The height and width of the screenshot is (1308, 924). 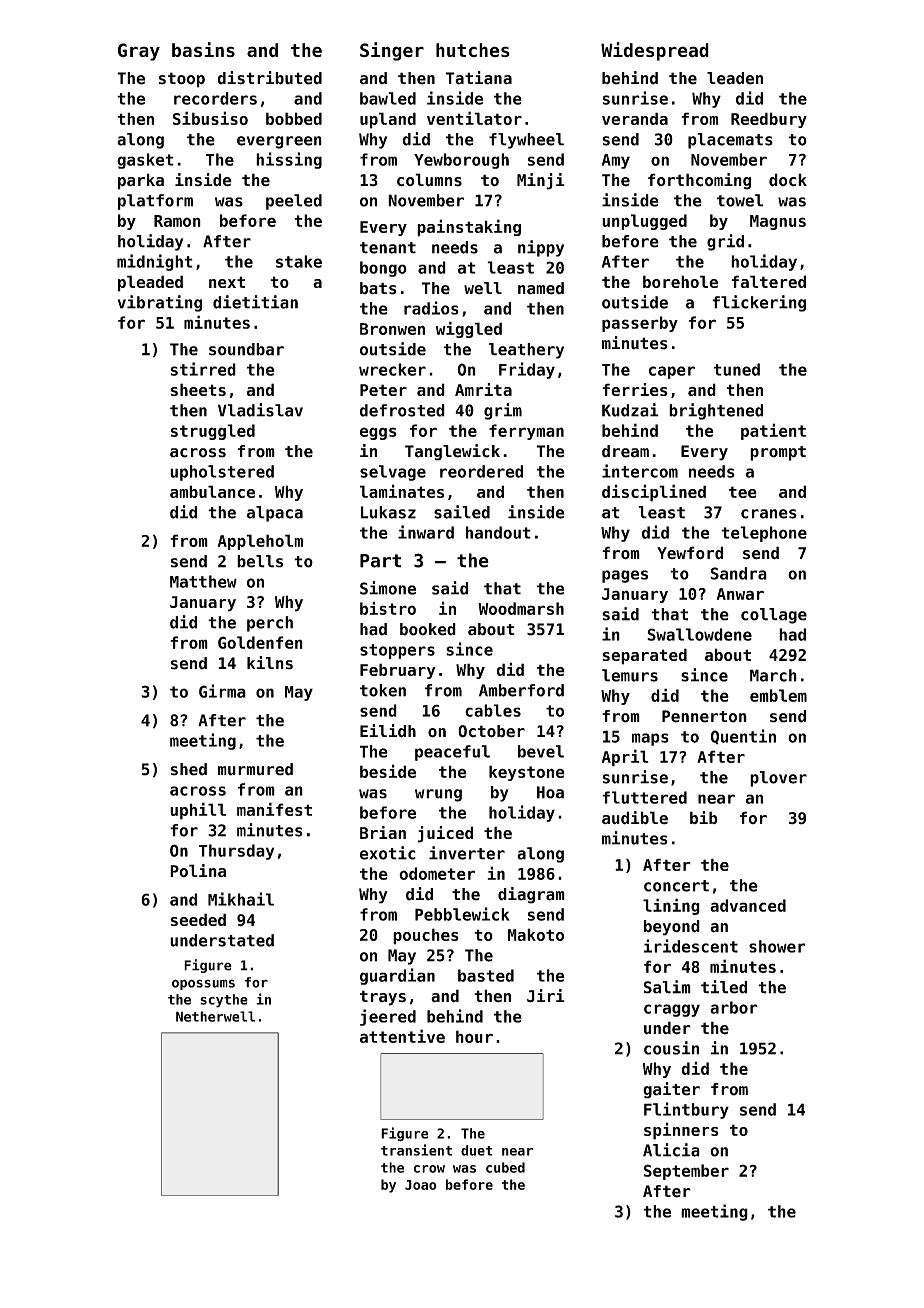 I want to click on pouches, so click(x=426, y=936).
